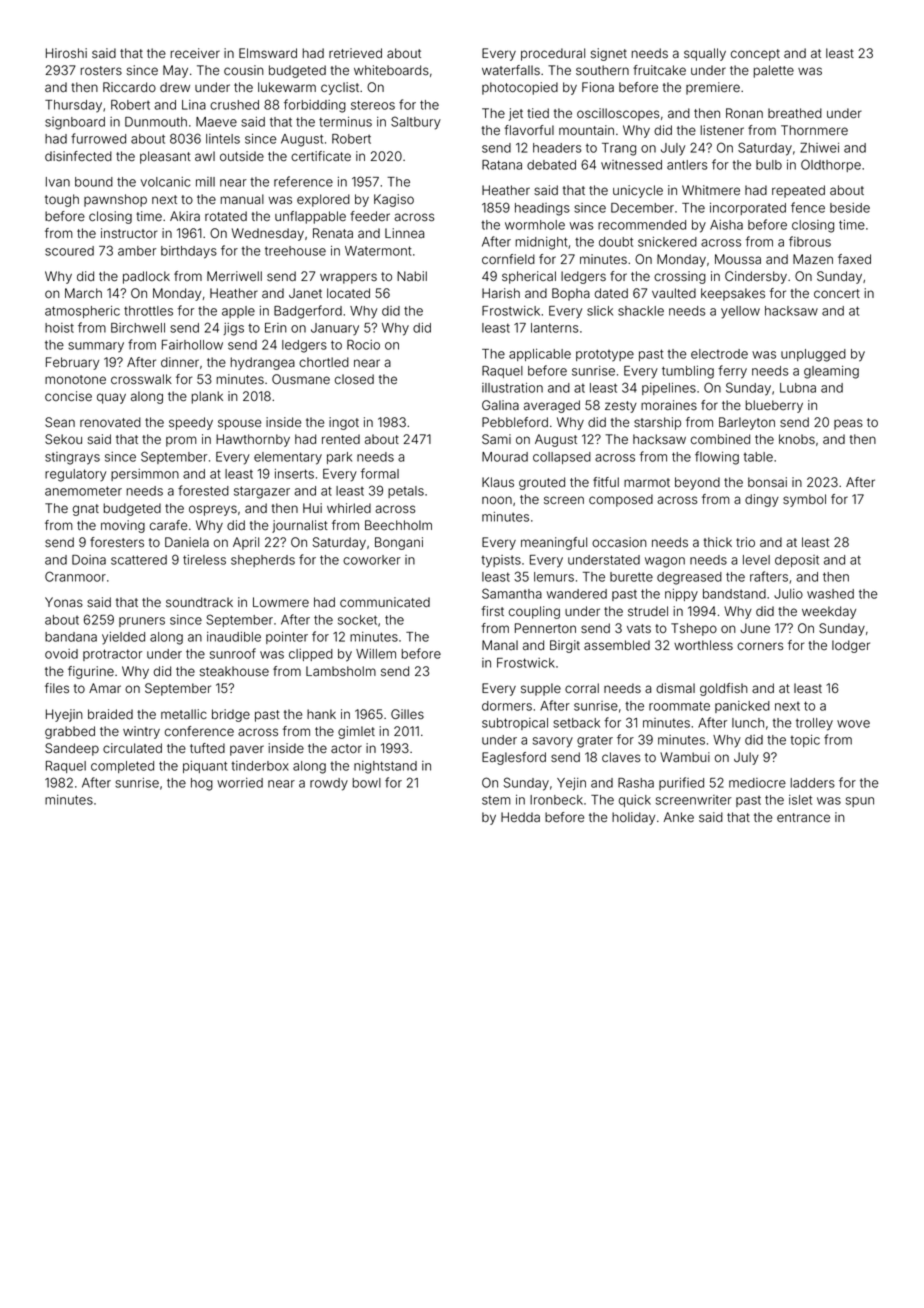 Image resolution: width=924 pixels, height=1308 pixels. I want to click on stem, so click(496, 800).
